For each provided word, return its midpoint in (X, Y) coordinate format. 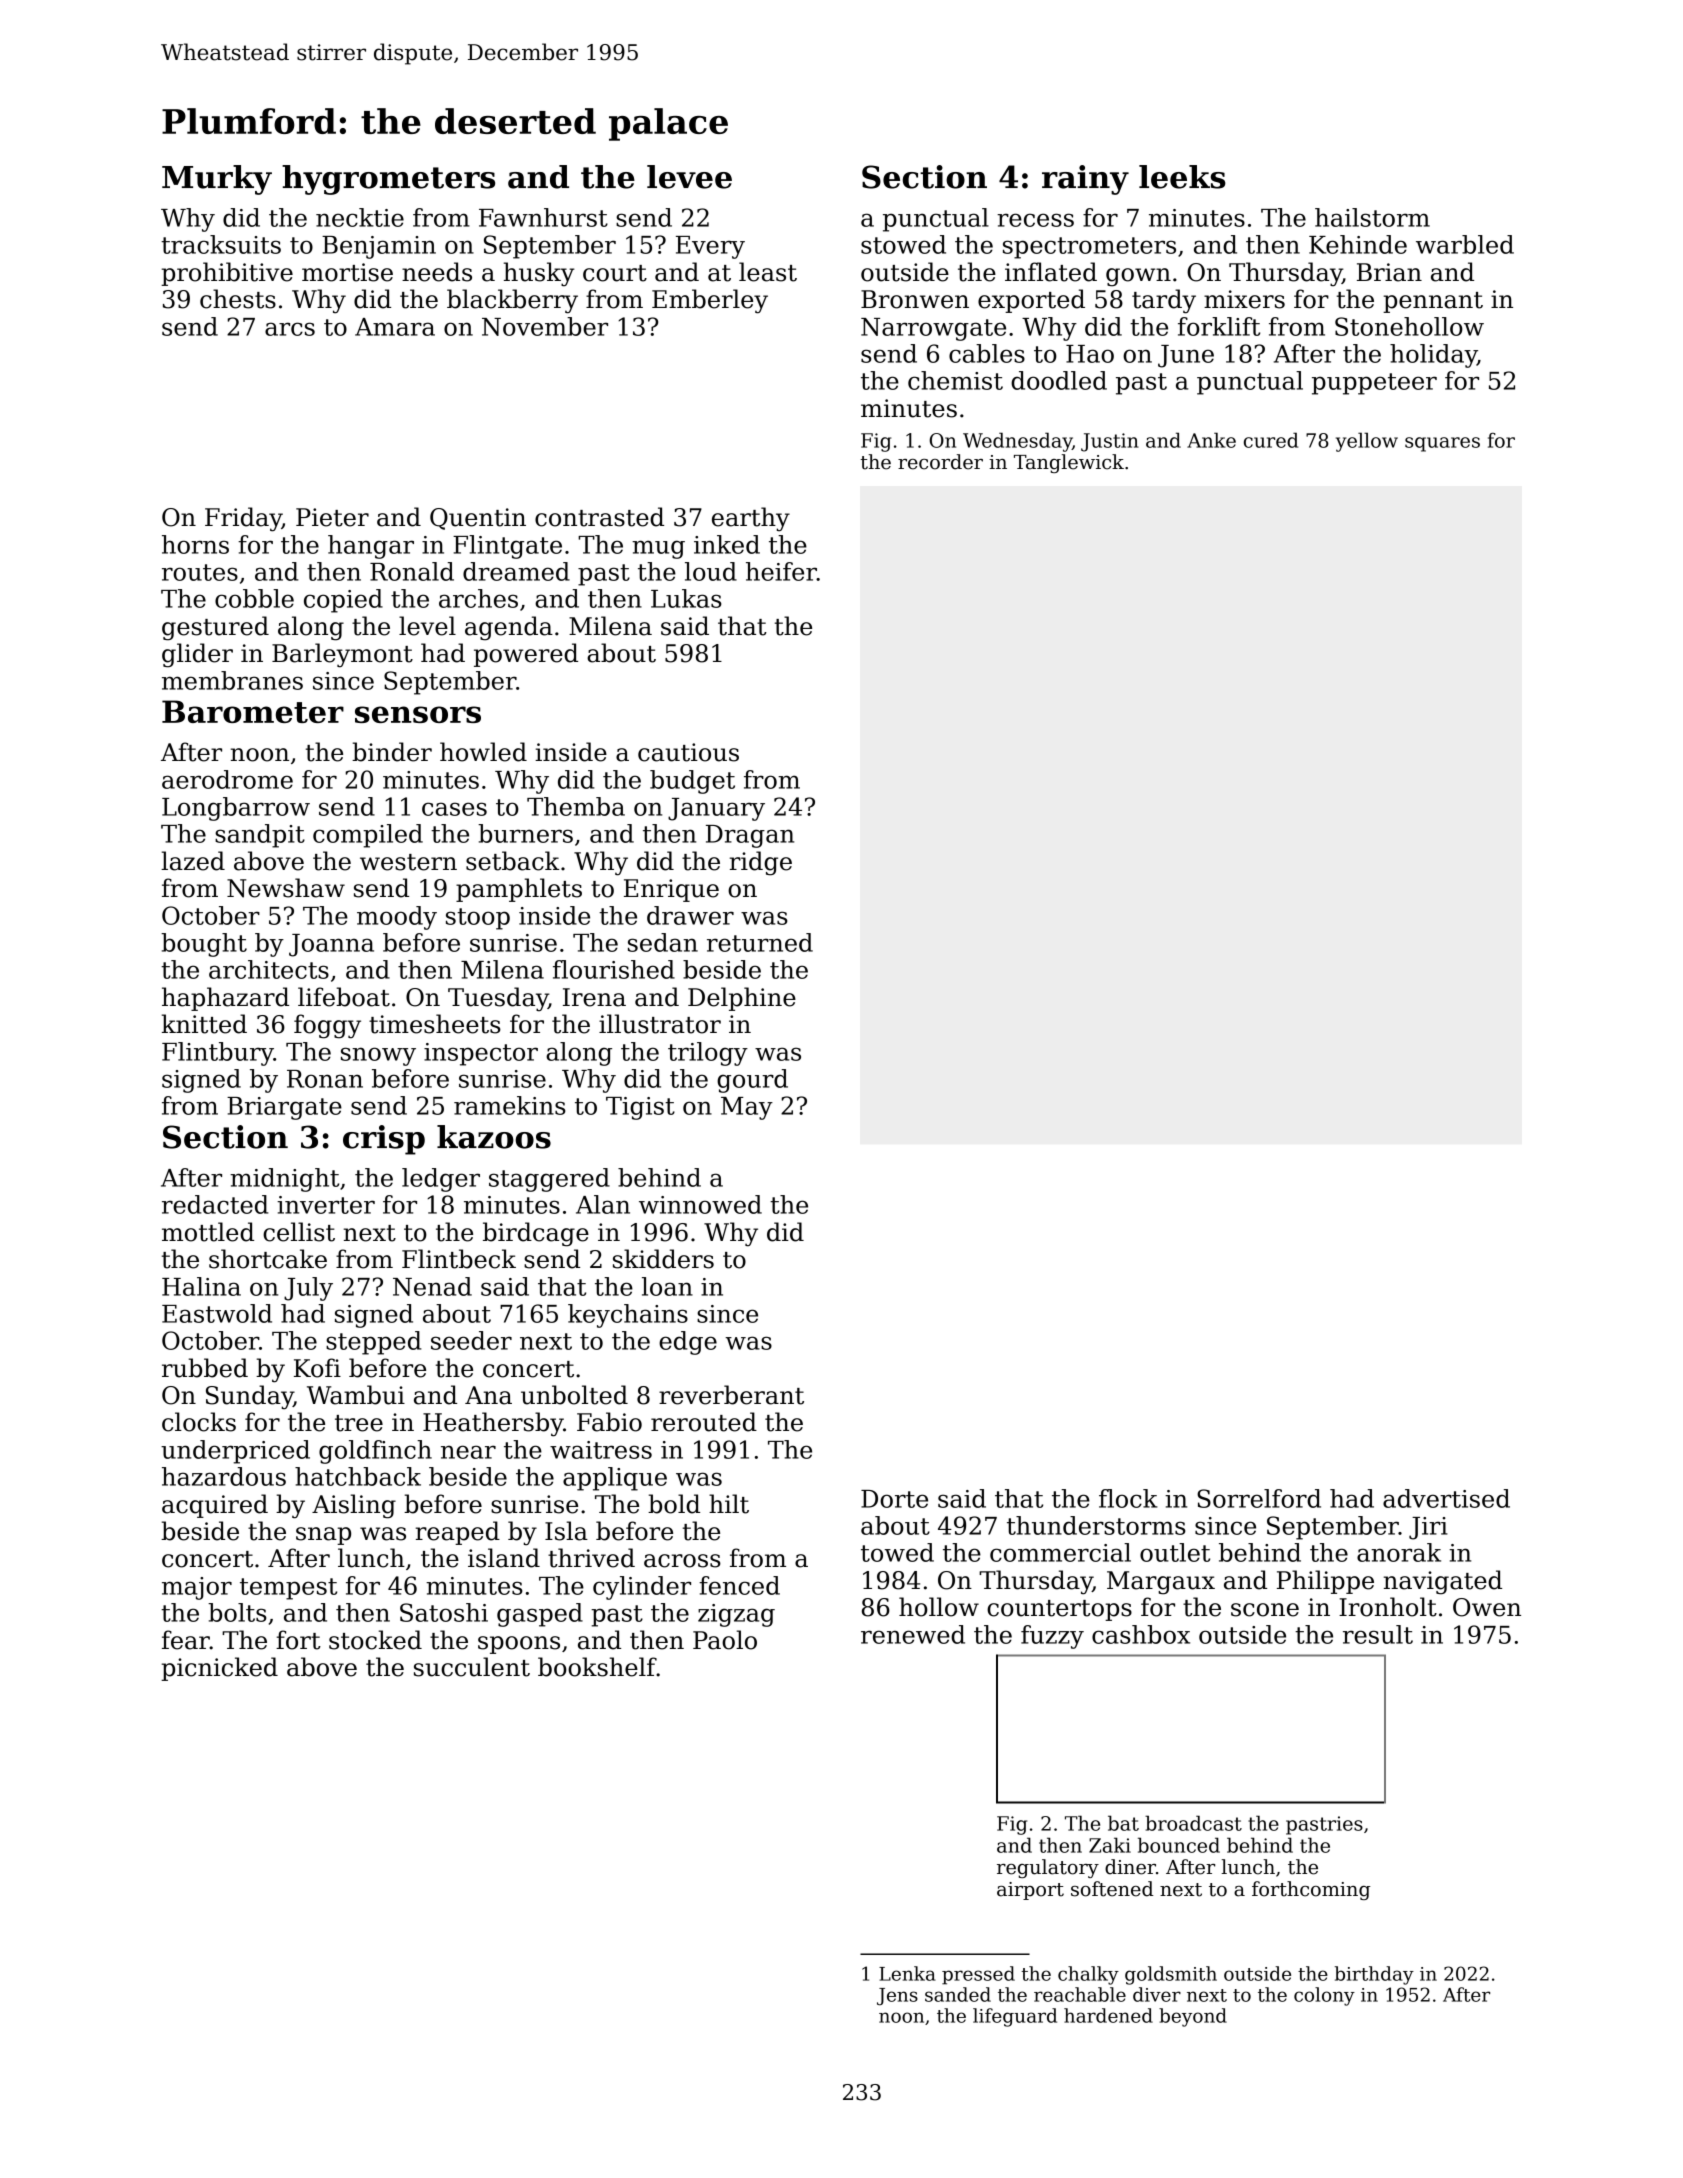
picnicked (219, 1669)
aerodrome (227, 779)
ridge (761, 863)
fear (186, 1640)
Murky (217, 180)
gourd (752, 1081)
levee (689, 177)
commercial (1060, 1552)
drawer (690, 915)
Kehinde (1358, 244)
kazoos (494, 1137)
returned (760, 942)
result (1378, 1634)
